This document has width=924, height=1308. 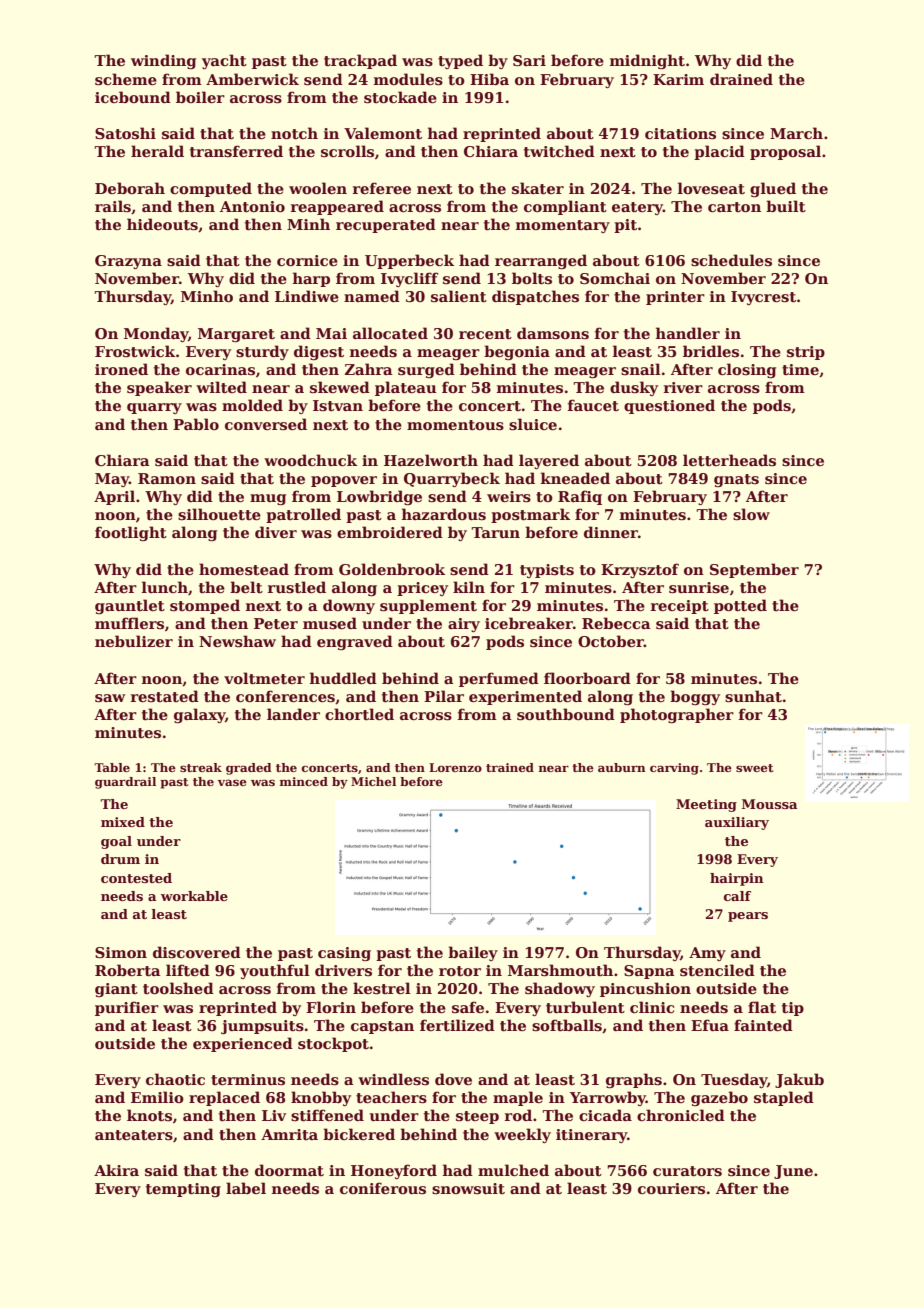 I want to click on coniferous, so click(x=383, y=1188).
